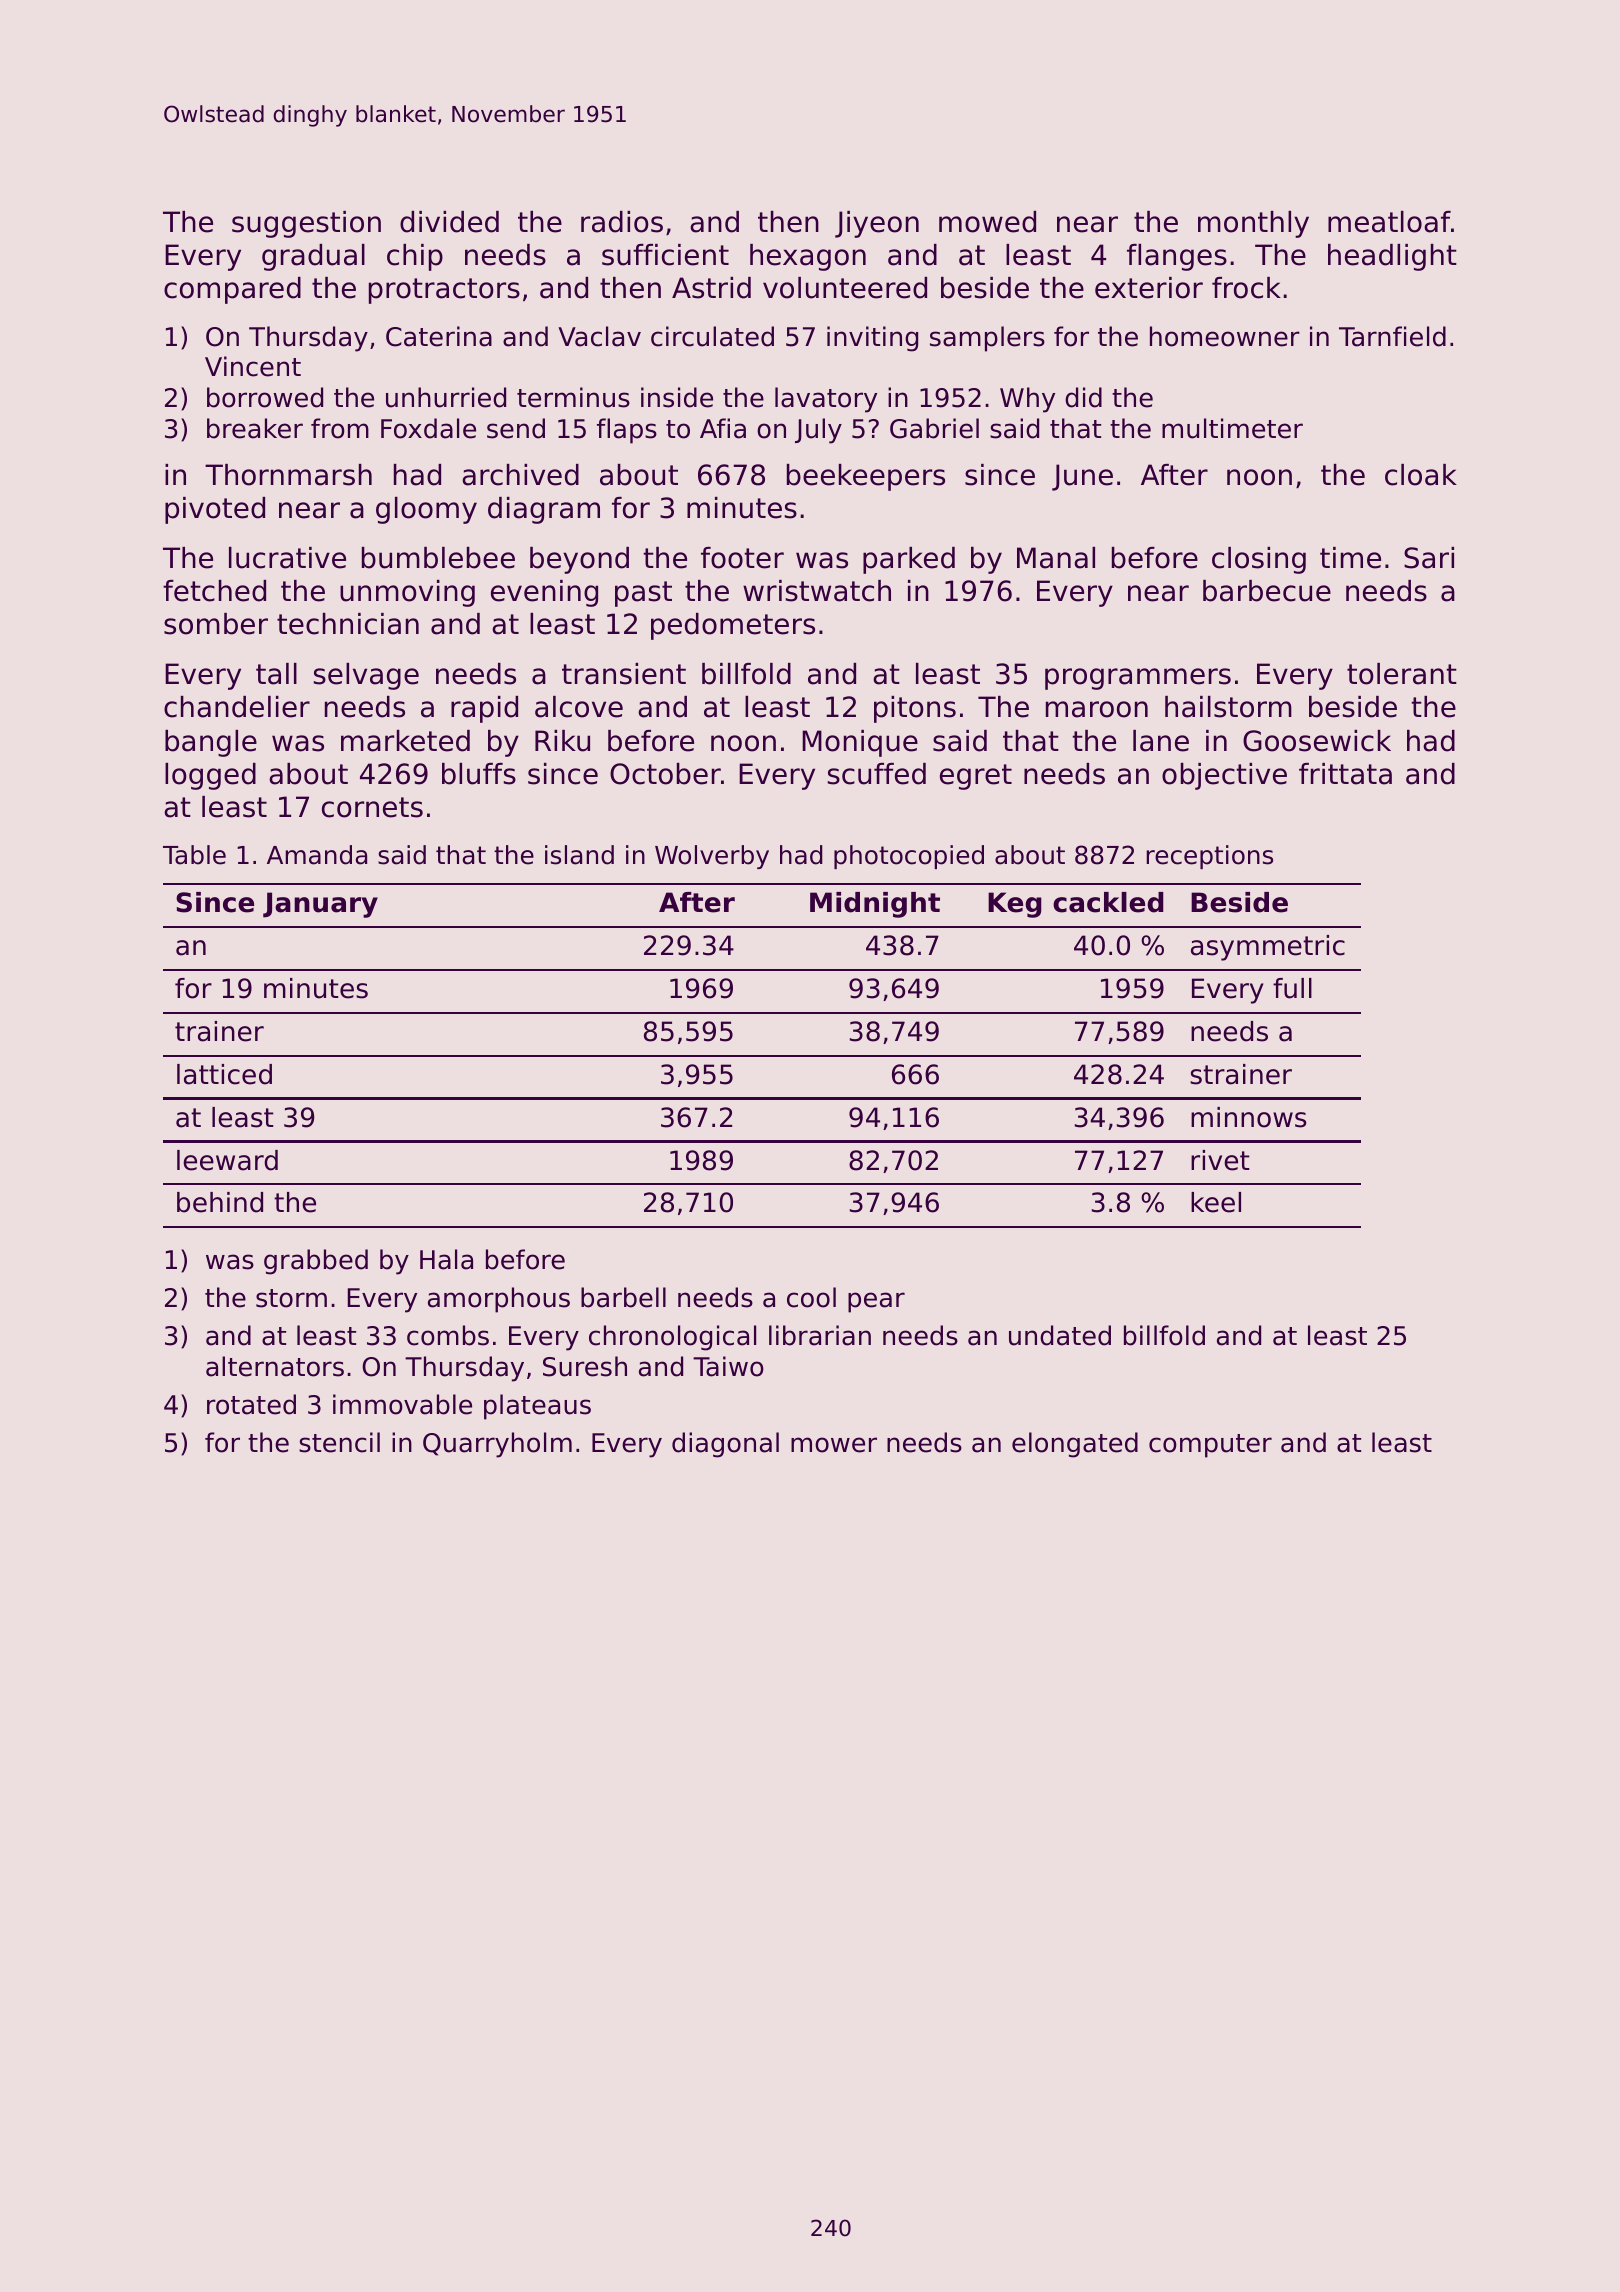  Describe the element at coordinates (712, 336) in the screenshot. I see `circulated` at that location.
